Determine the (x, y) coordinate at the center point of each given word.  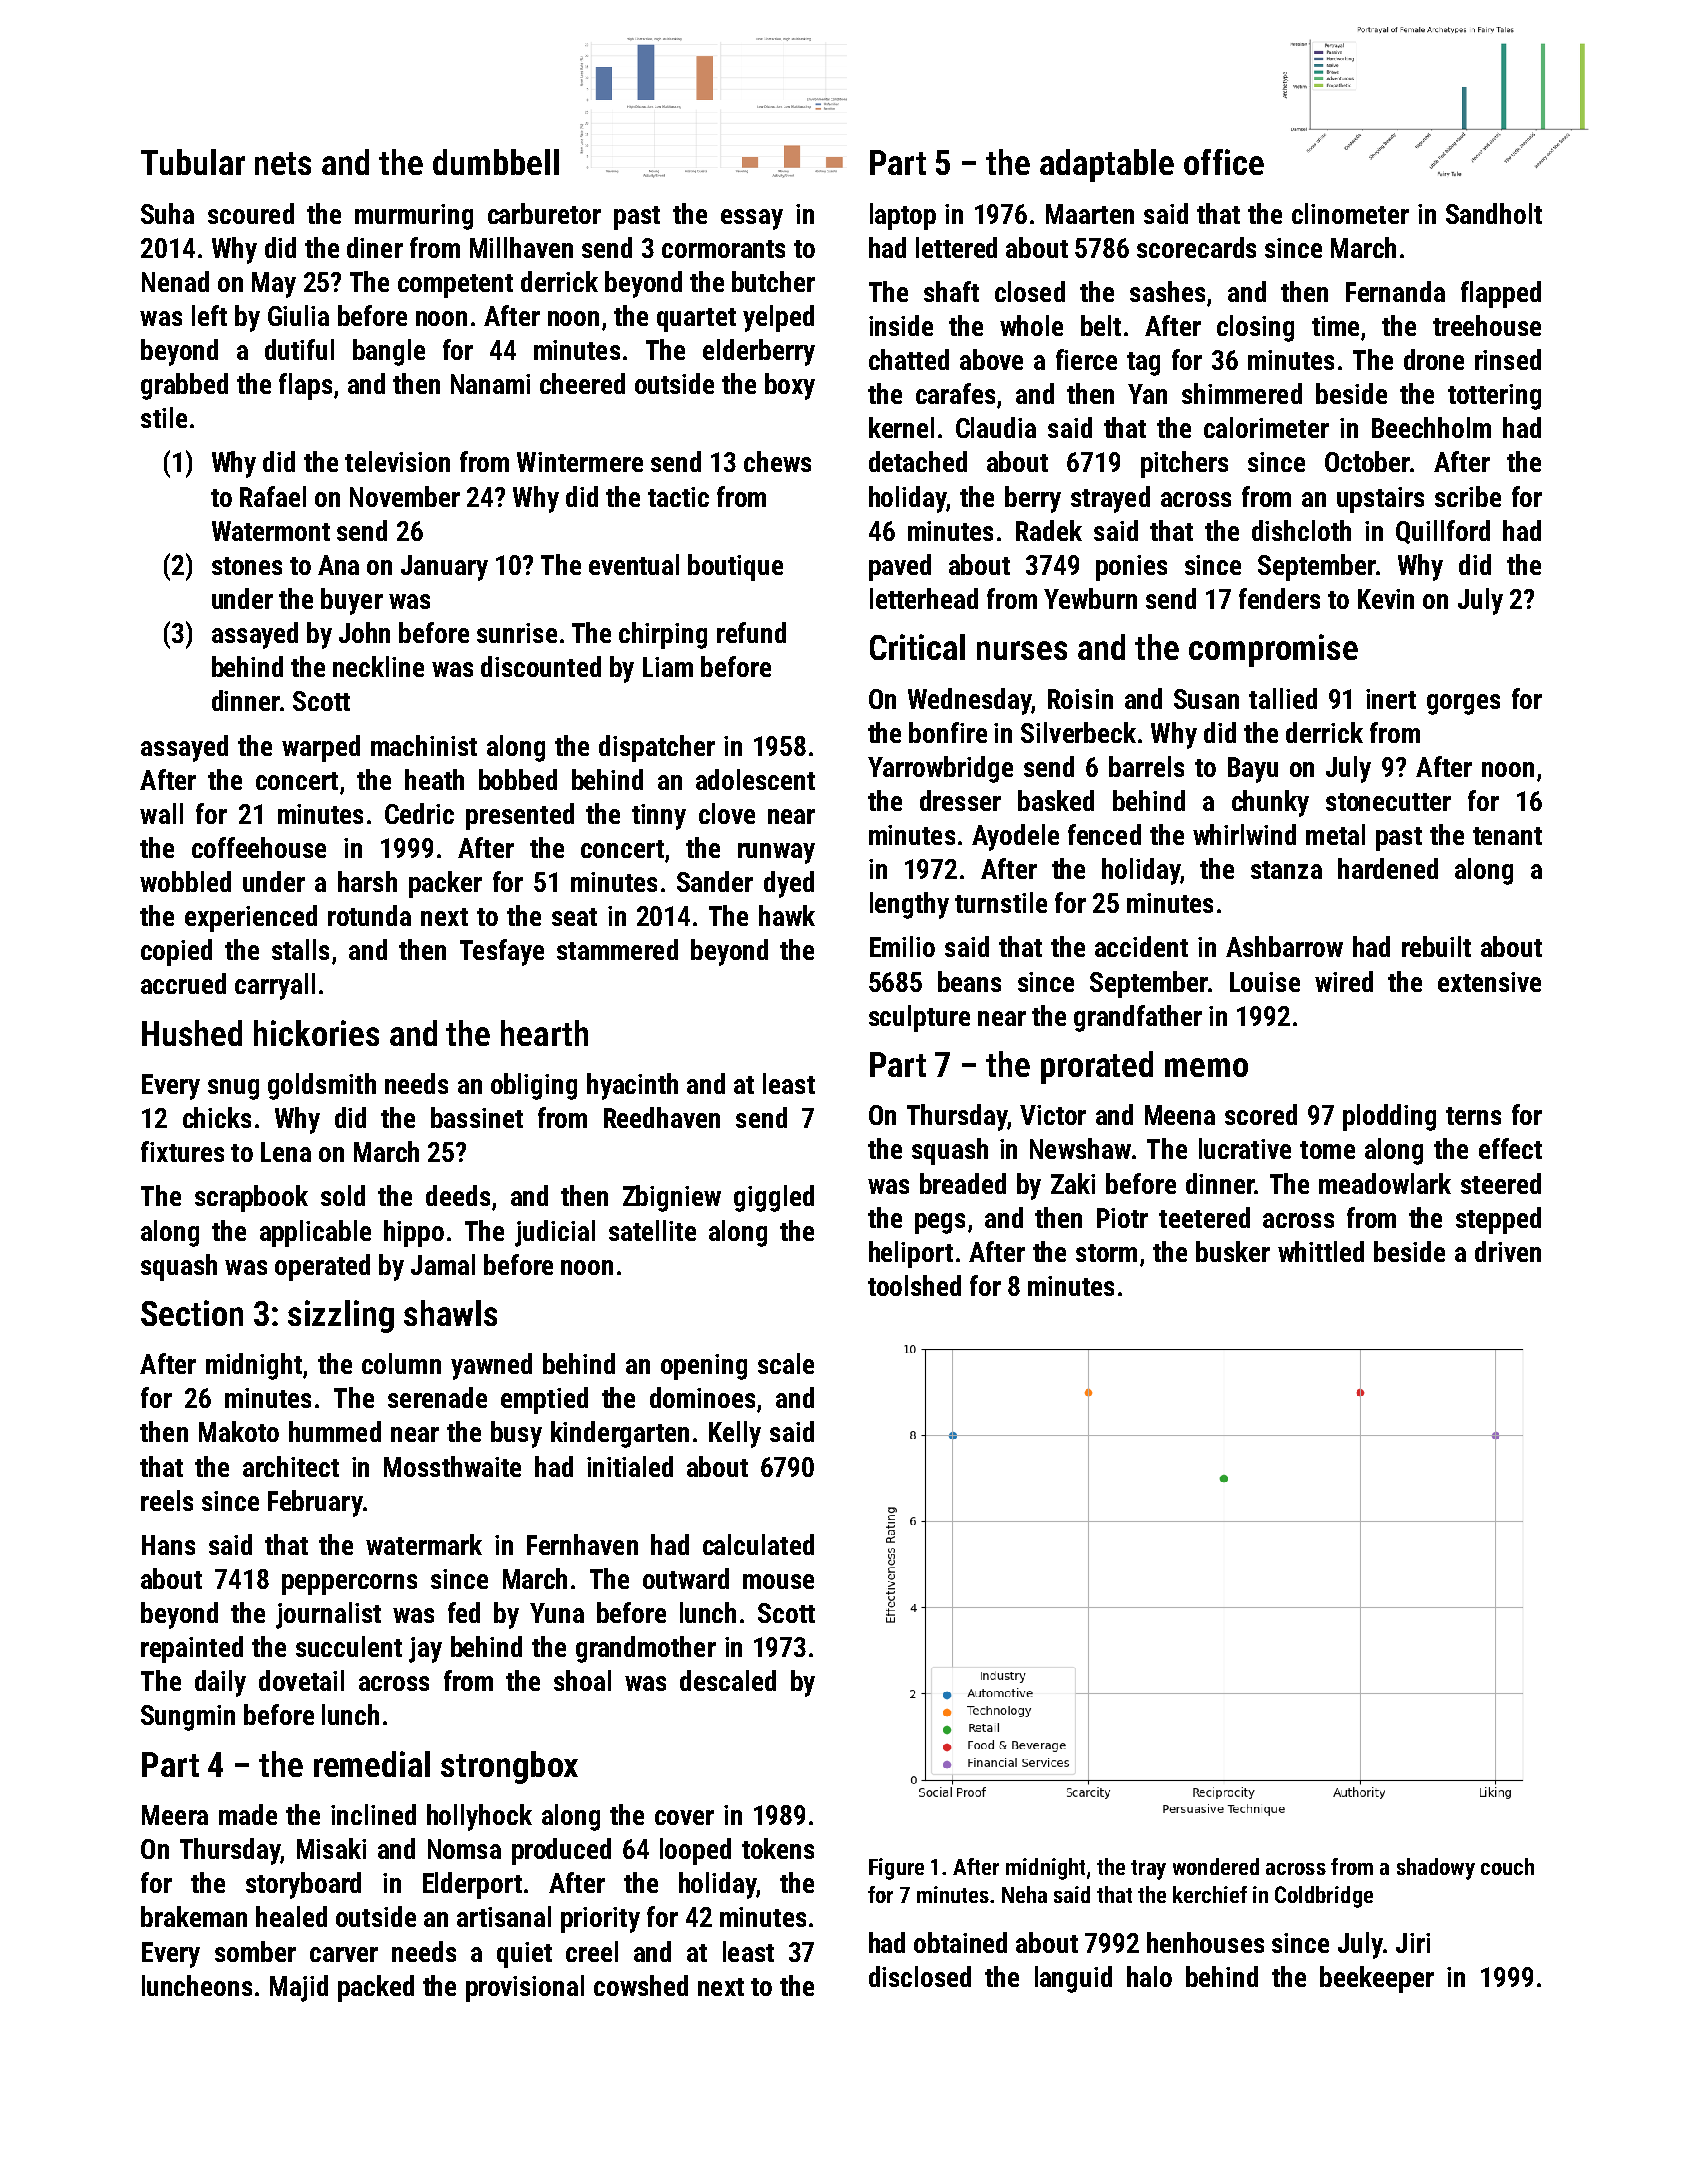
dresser (960, 800)
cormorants (723, 249)
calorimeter (1266, 427)
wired (1344, 981)
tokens (778, 1848)
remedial (372, 1764)
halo (1149, 1976)
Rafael (273, 496)
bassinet (477, 1117)
